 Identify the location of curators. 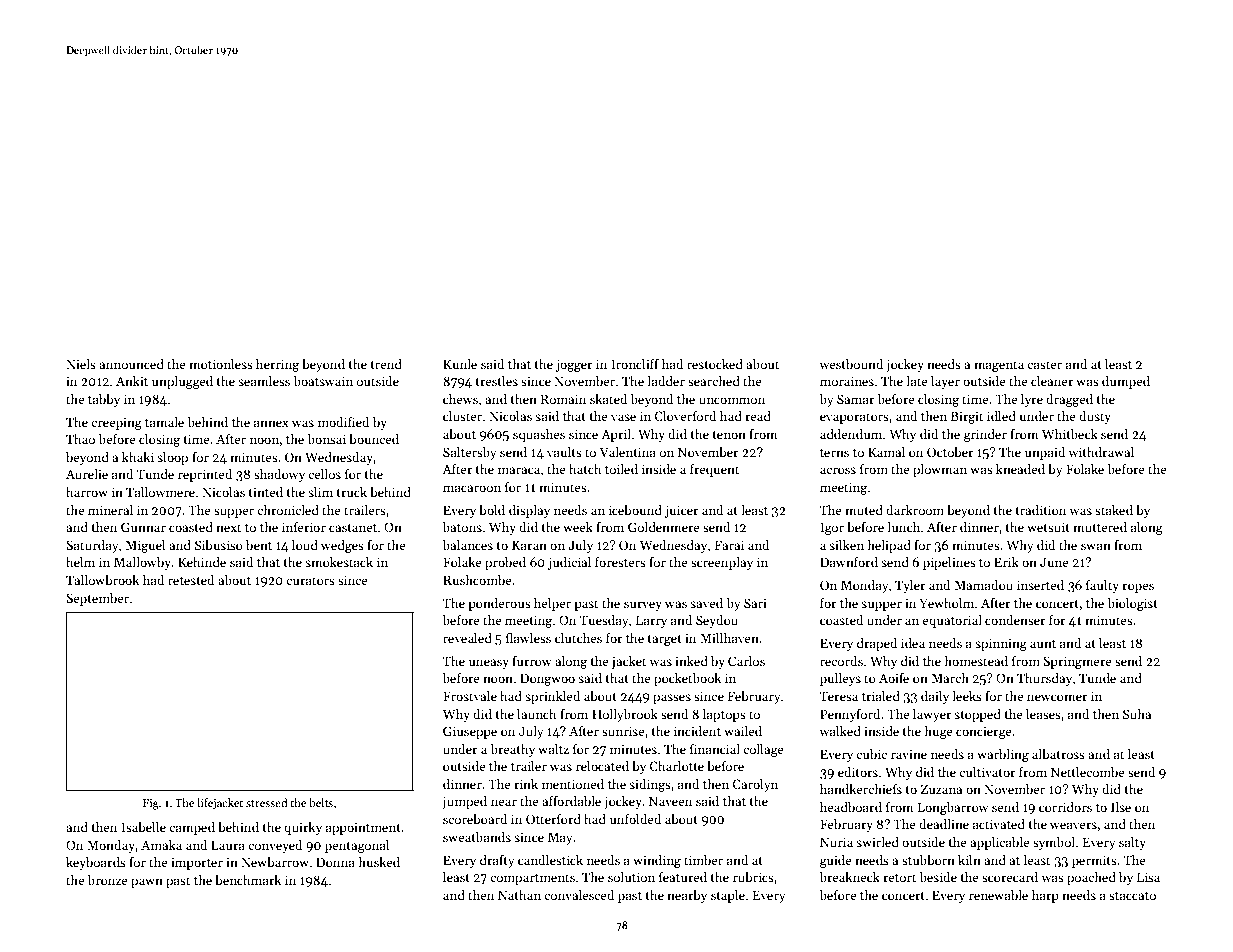
(310, 581).
